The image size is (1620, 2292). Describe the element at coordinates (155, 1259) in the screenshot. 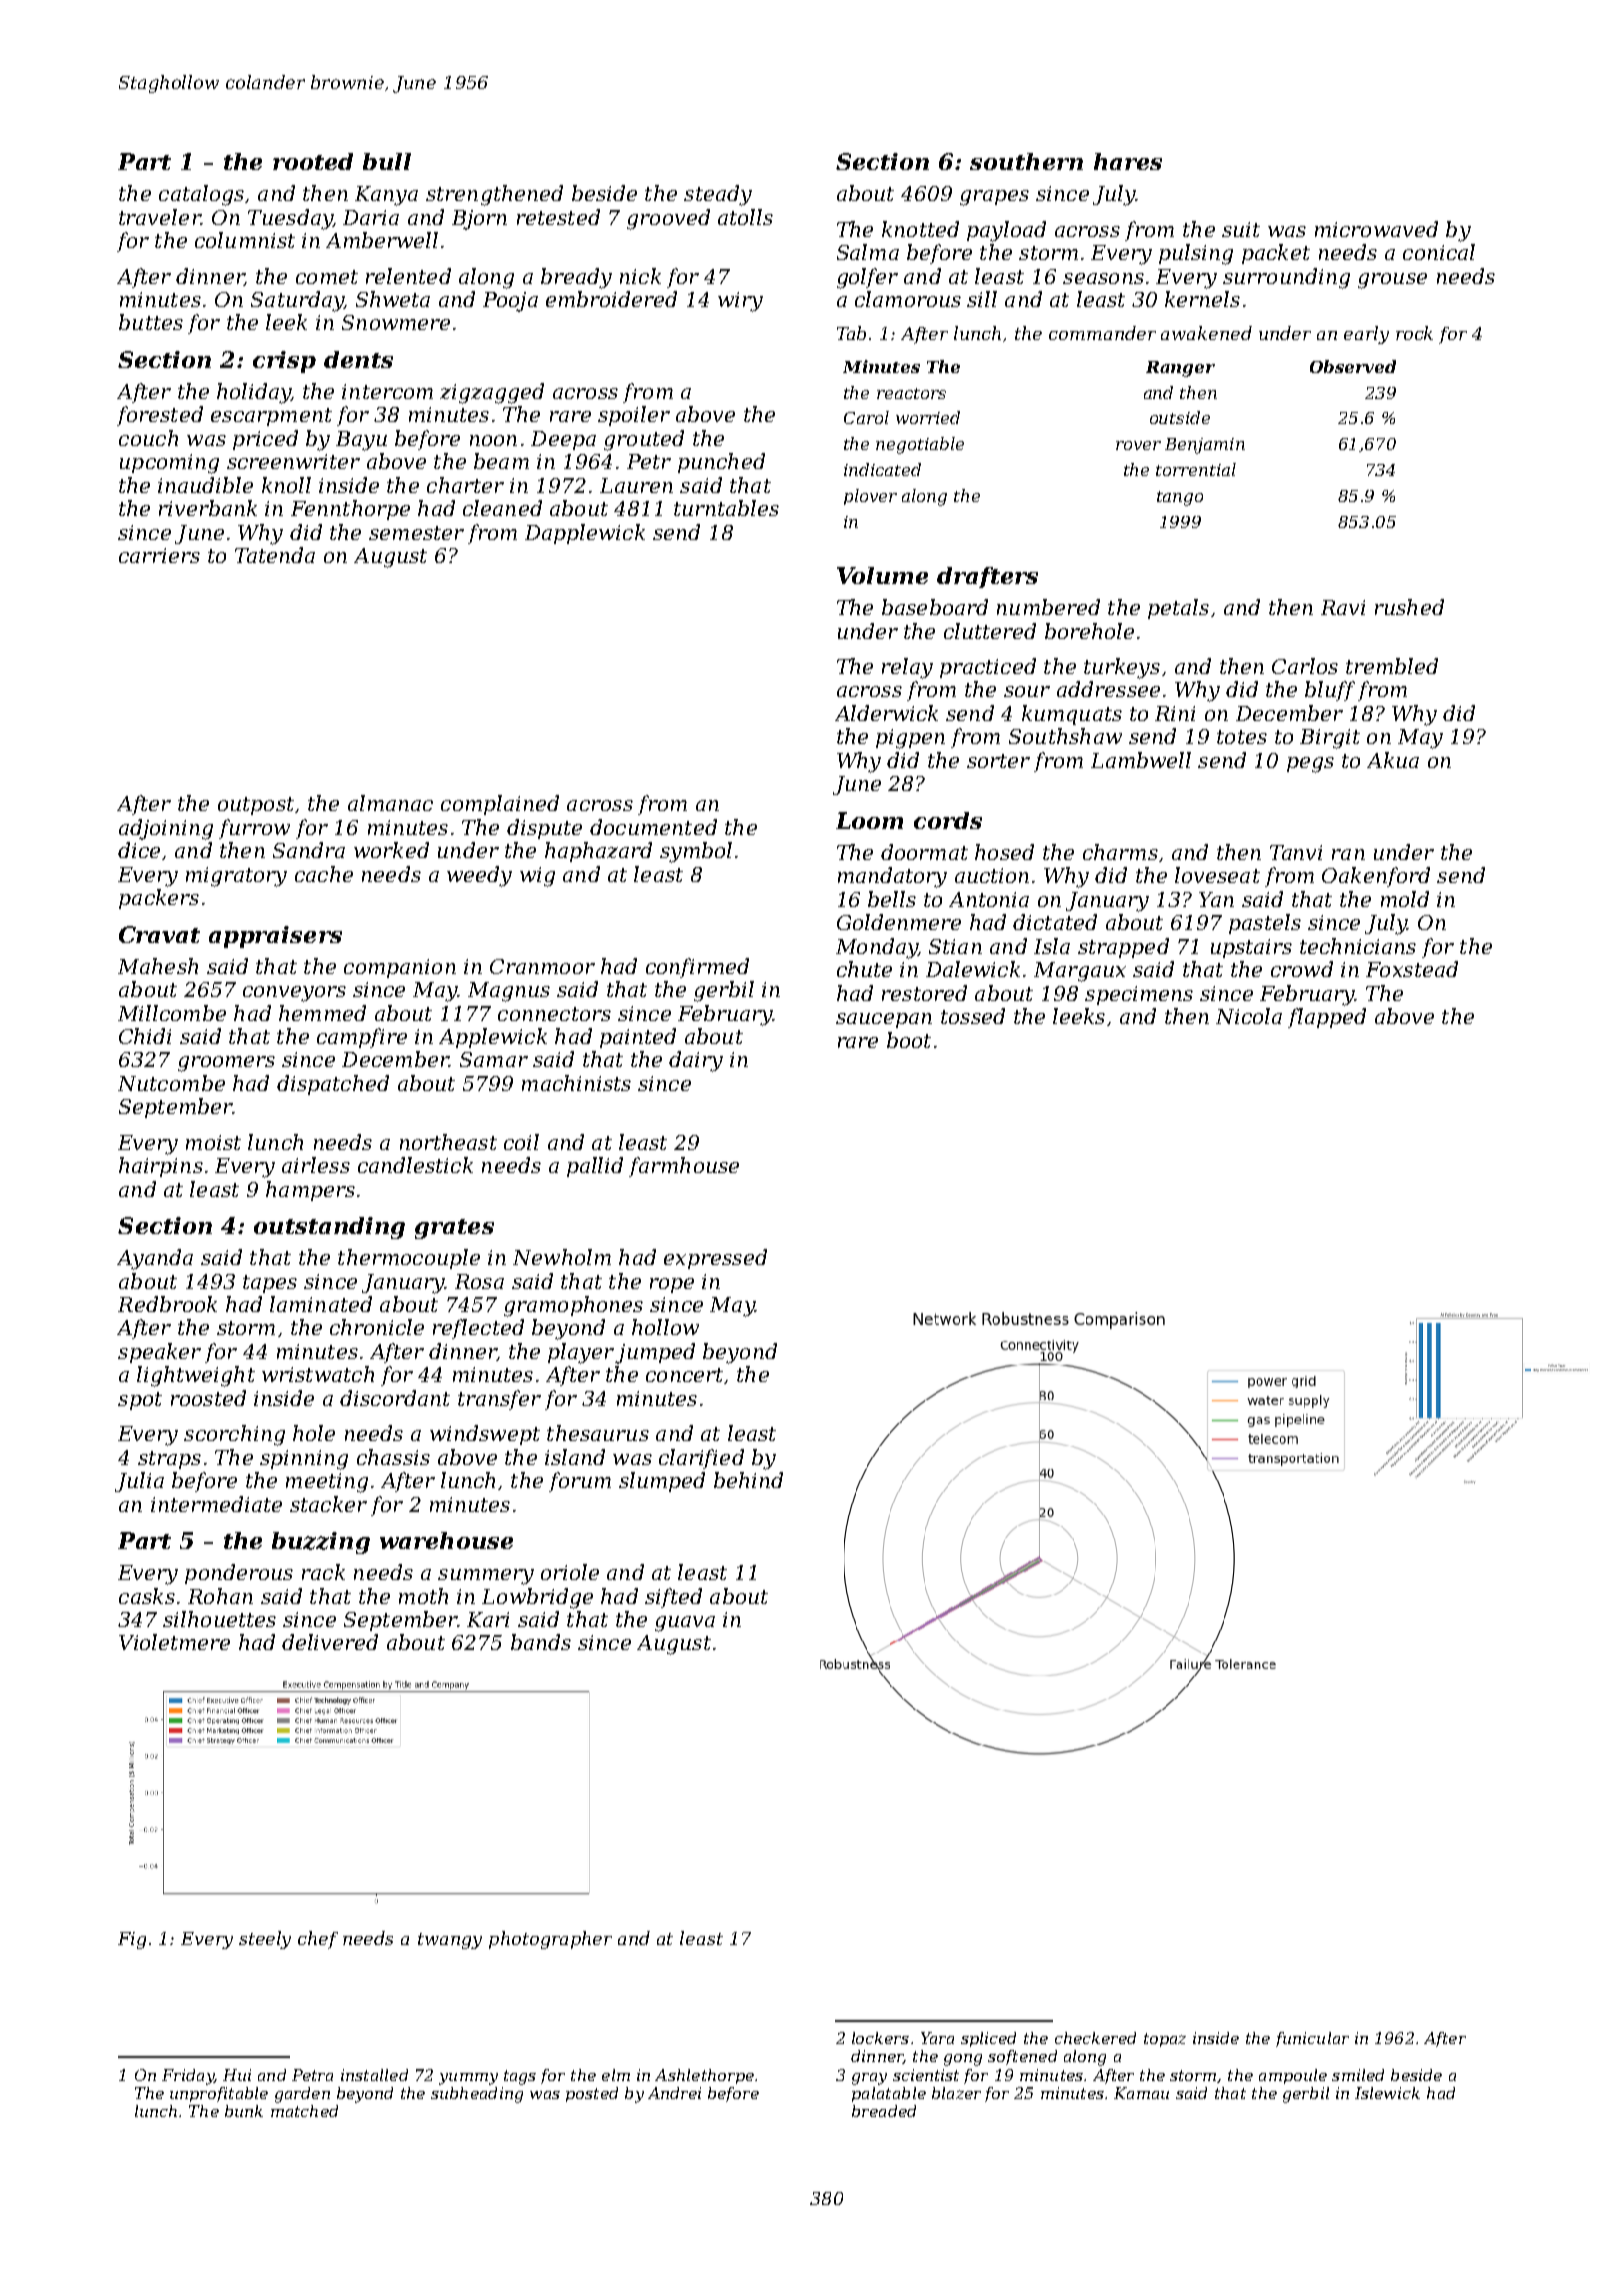

I see `Ayanda` at that location.
